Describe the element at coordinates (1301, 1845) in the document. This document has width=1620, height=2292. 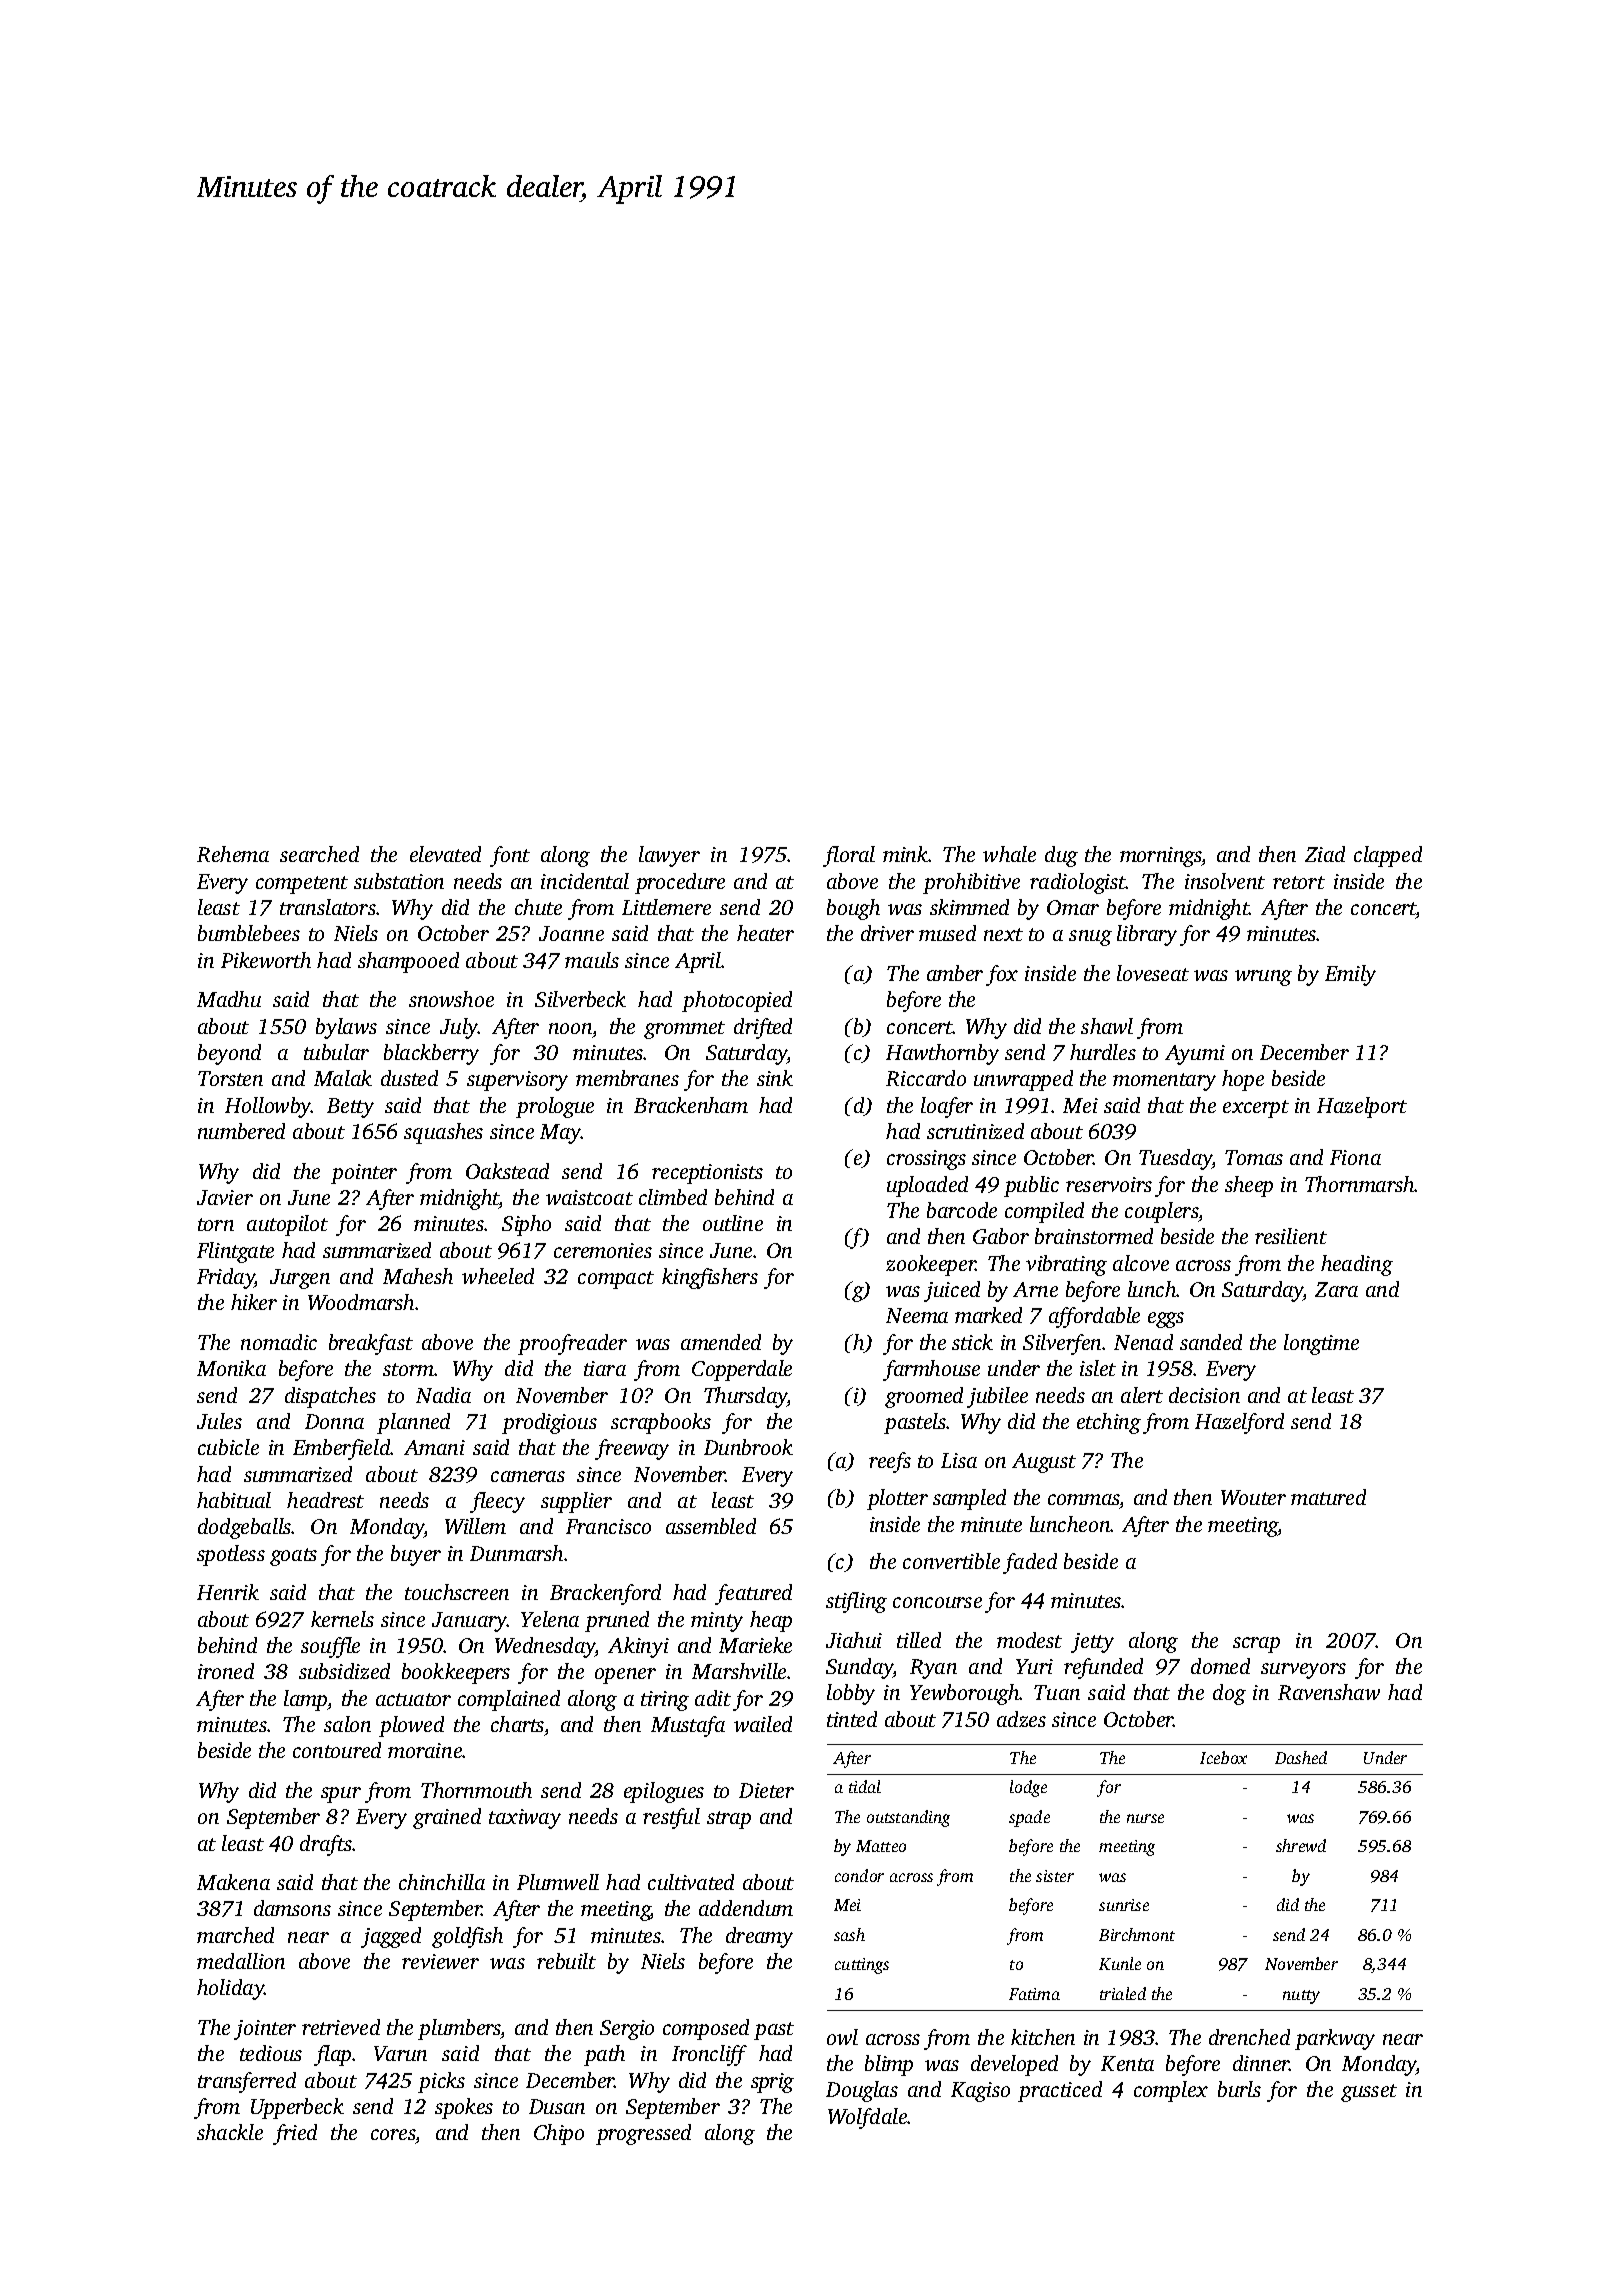
I see `shrewd` at that location.
